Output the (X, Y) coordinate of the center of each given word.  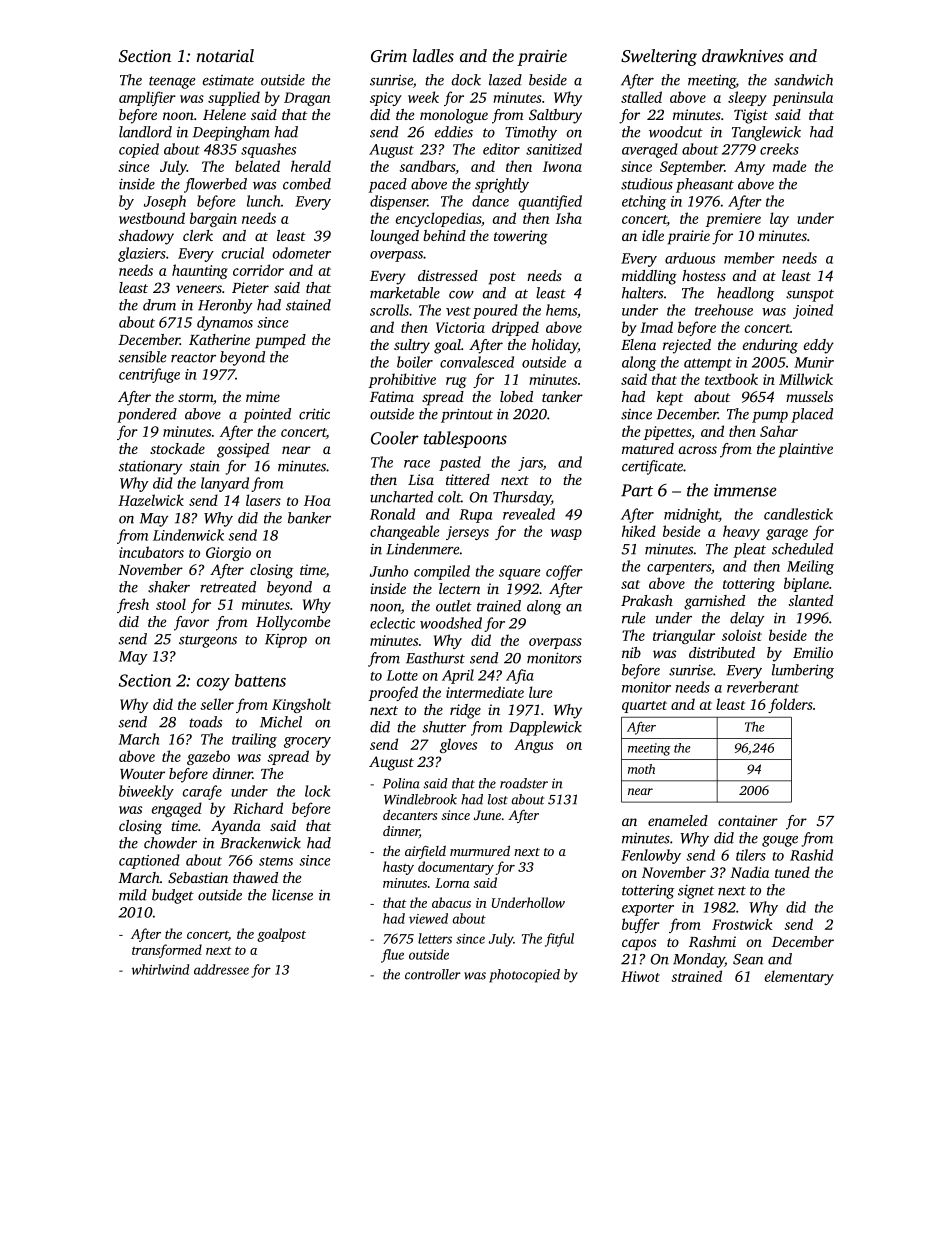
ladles (433, 55)
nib (631, 652)
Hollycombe (293, 623)
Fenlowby (651, 856)
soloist (742, 635)
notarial (225, 55)
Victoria (460, 327)
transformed (167, 951)
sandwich (803, 80)
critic (314, 414)
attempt (708, 364)
